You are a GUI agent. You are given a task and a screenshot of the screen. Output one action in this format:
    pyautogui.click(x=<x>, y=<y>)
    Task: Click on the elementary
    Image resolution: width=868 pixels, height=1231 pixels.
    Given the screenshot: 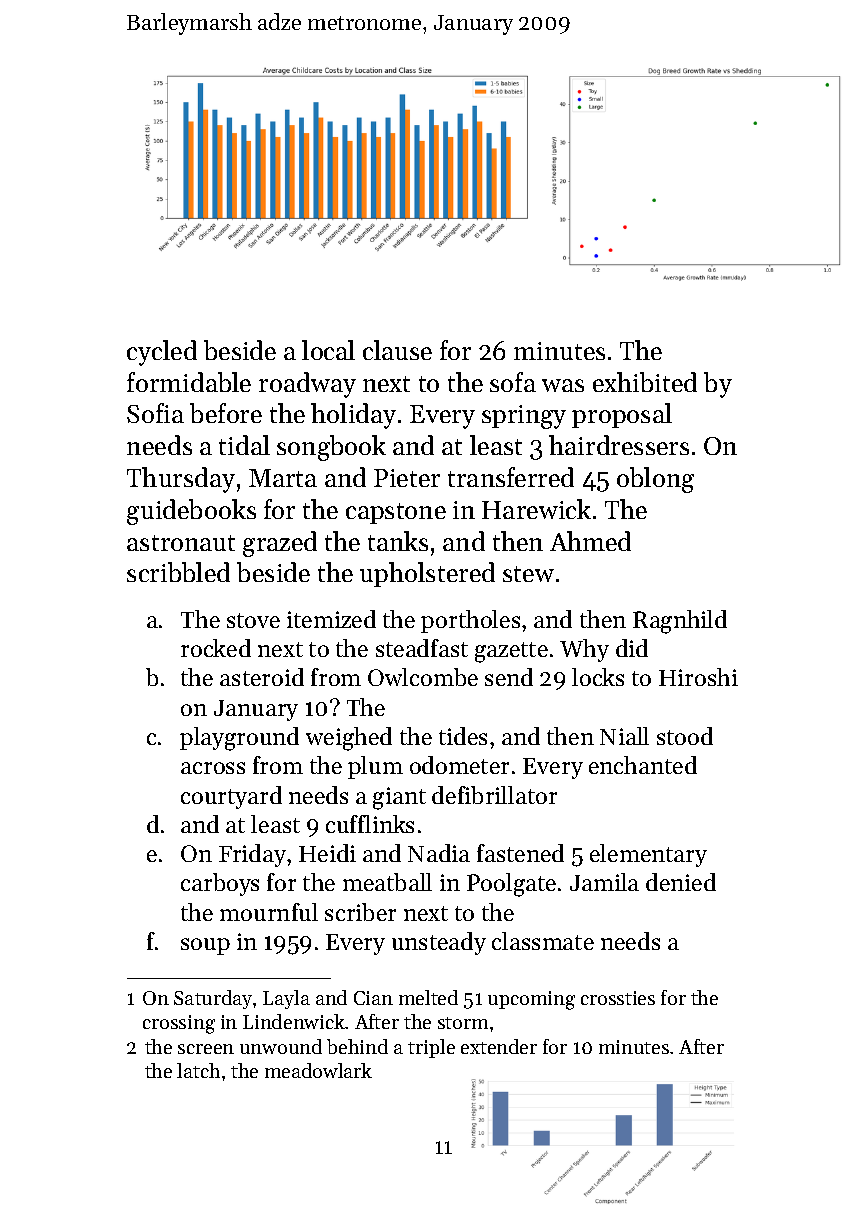 What is the action you would take?
    pyautogui.click(x=648, y=855)
